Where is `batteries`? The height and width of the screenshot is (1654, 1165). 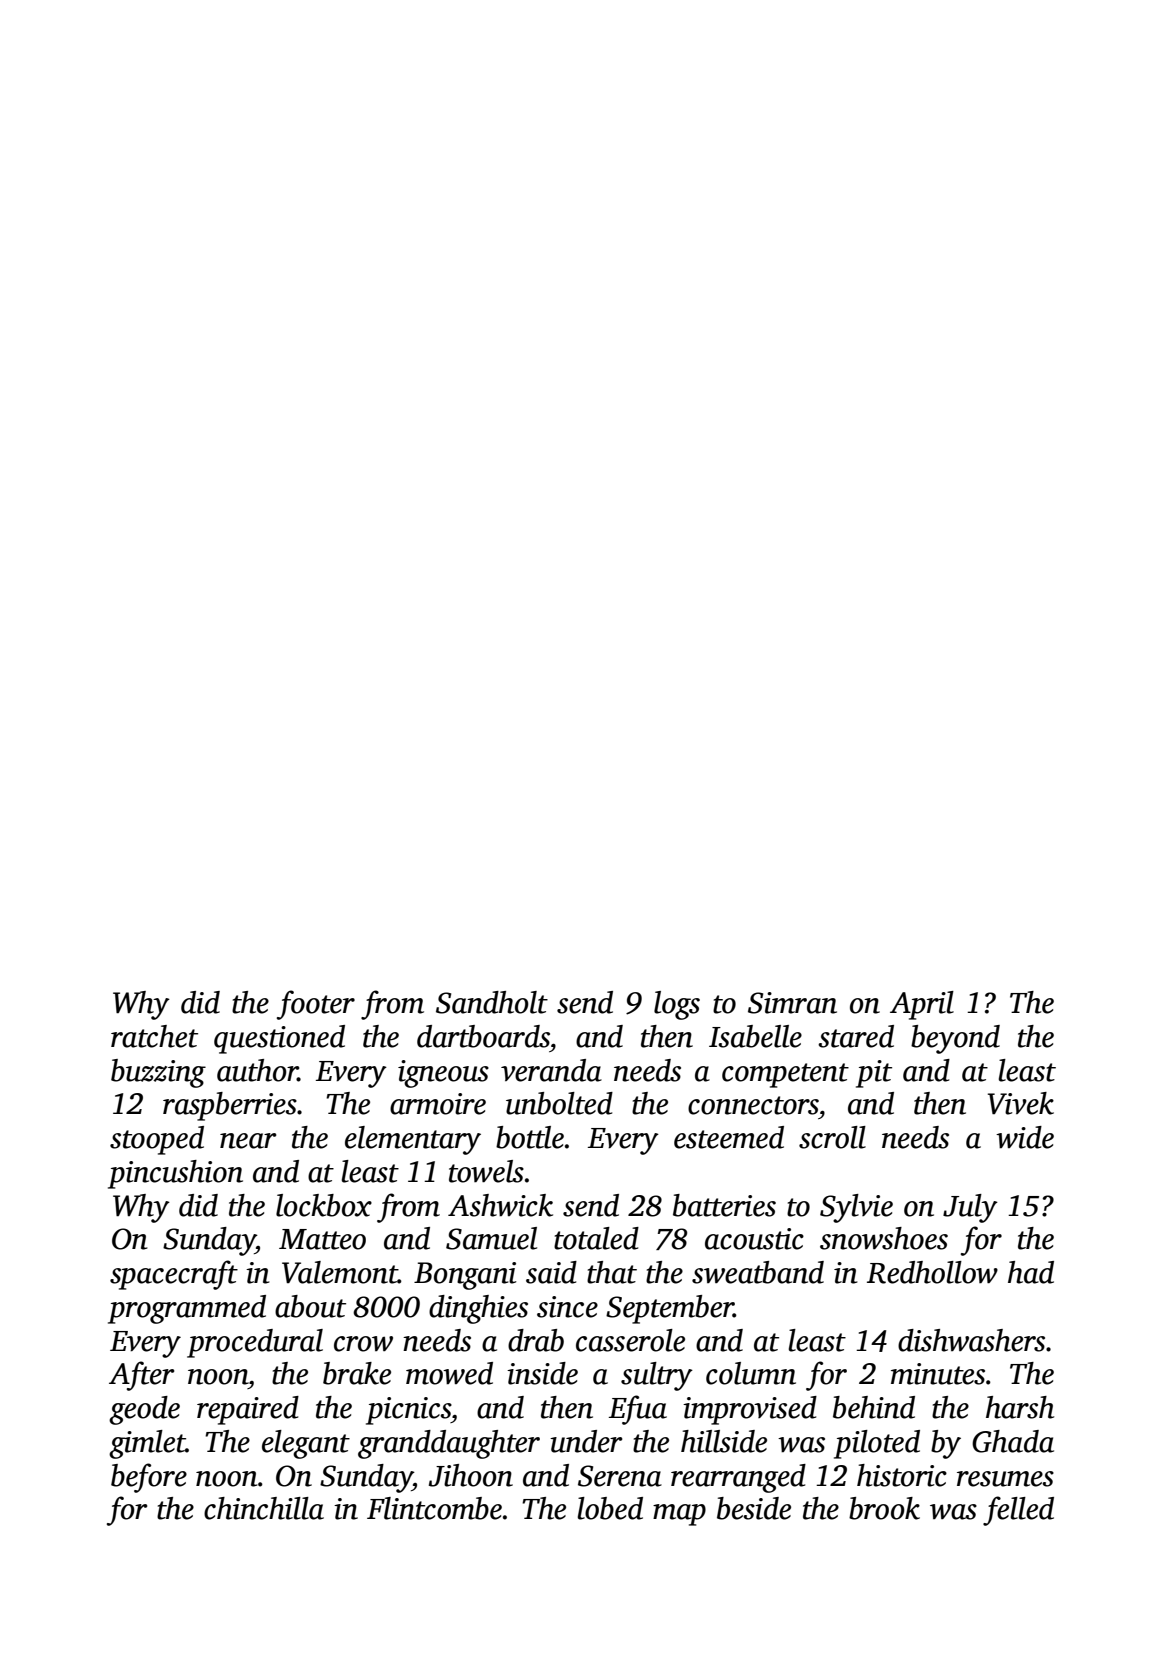 batteries is located at coordinates (724, 1205).
